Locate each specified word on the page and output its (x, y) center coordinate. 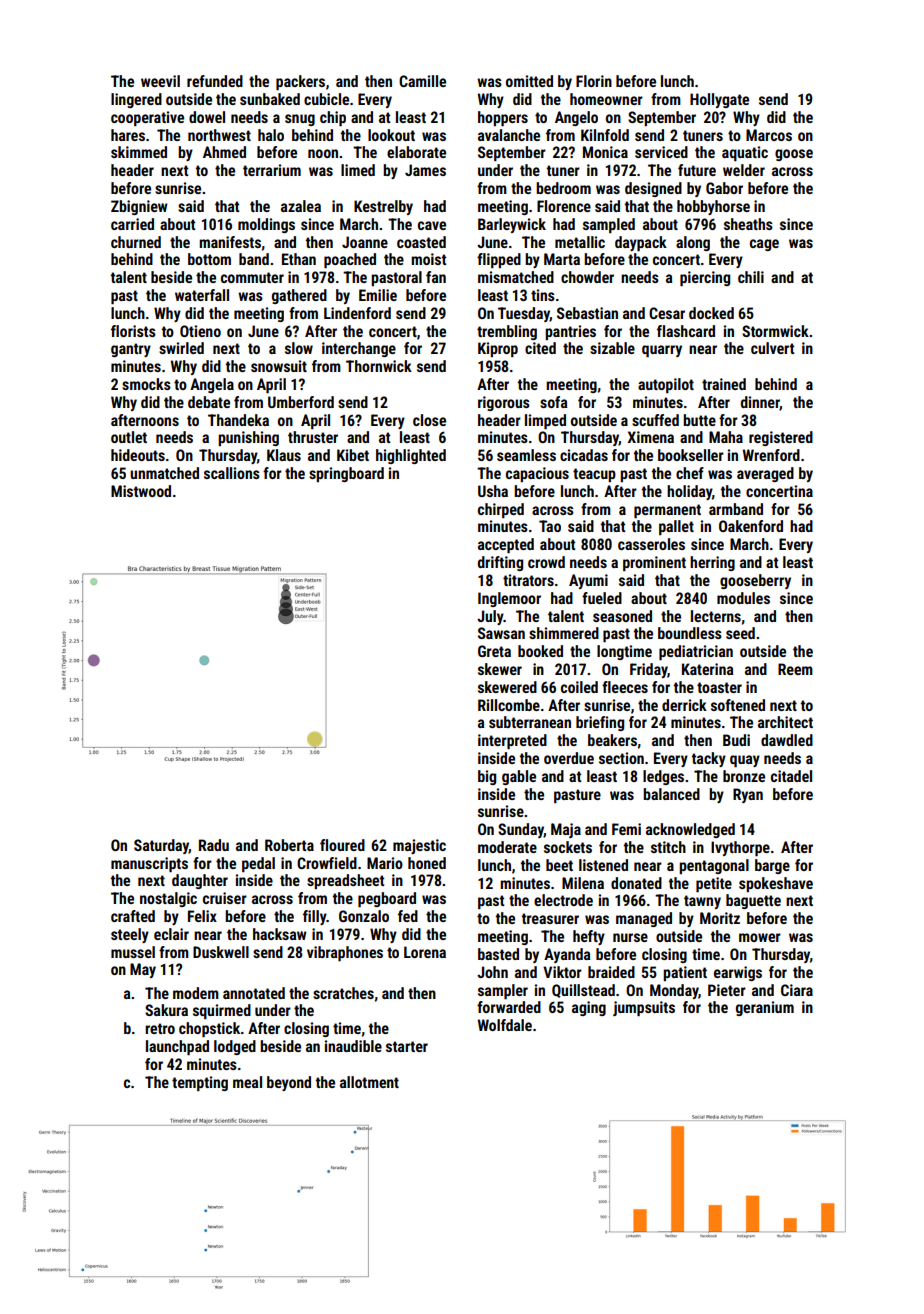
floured (342, 845)
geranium (765, 1008)
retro (160, 1028)
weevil (160, 81)
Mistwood (141, 491)
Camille (422, 81)
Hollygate (719, 100)
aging (589, 1008)
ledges (663, 777)
